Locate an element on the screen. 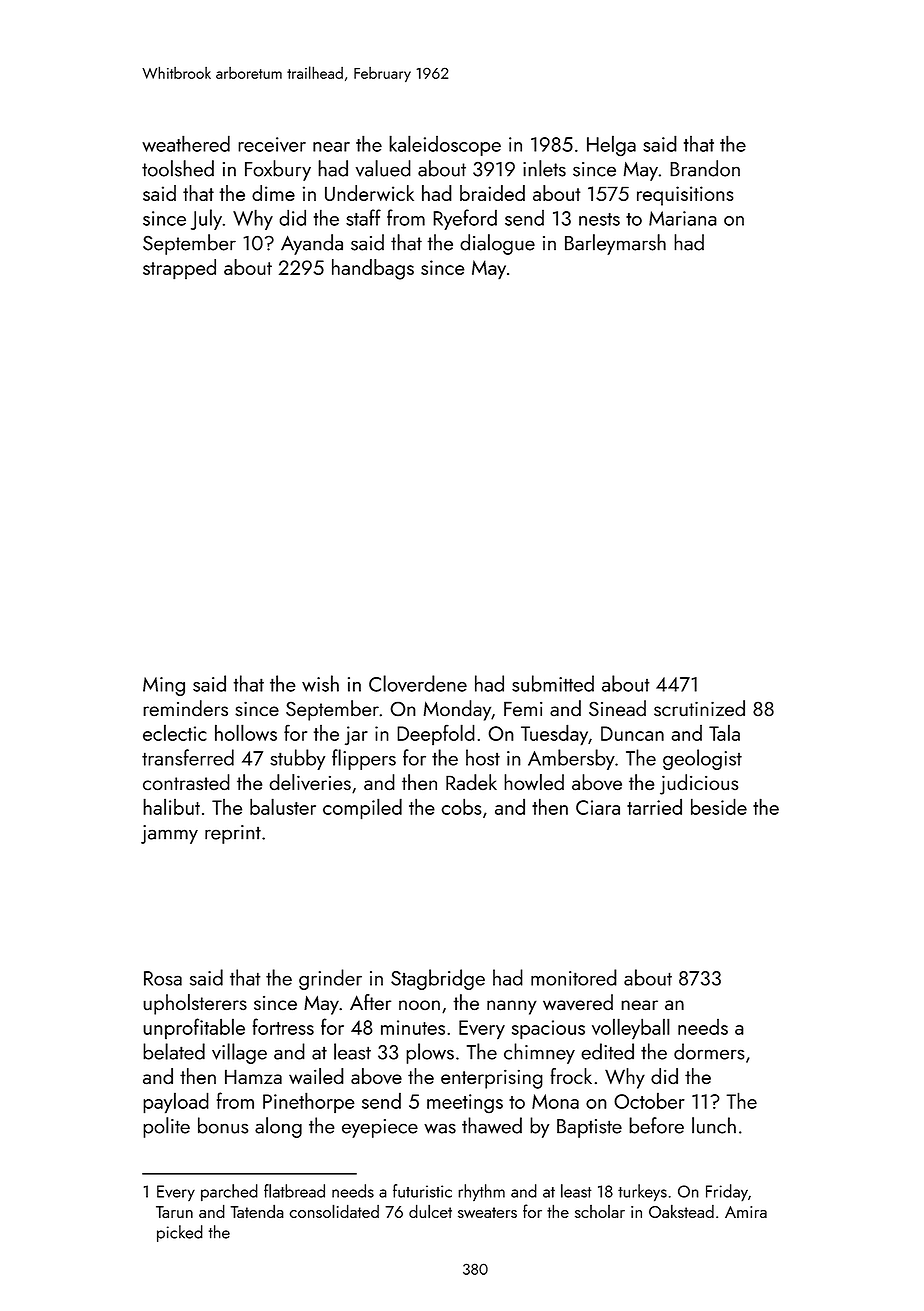  dialogue is located at coordinates (497, 244).
